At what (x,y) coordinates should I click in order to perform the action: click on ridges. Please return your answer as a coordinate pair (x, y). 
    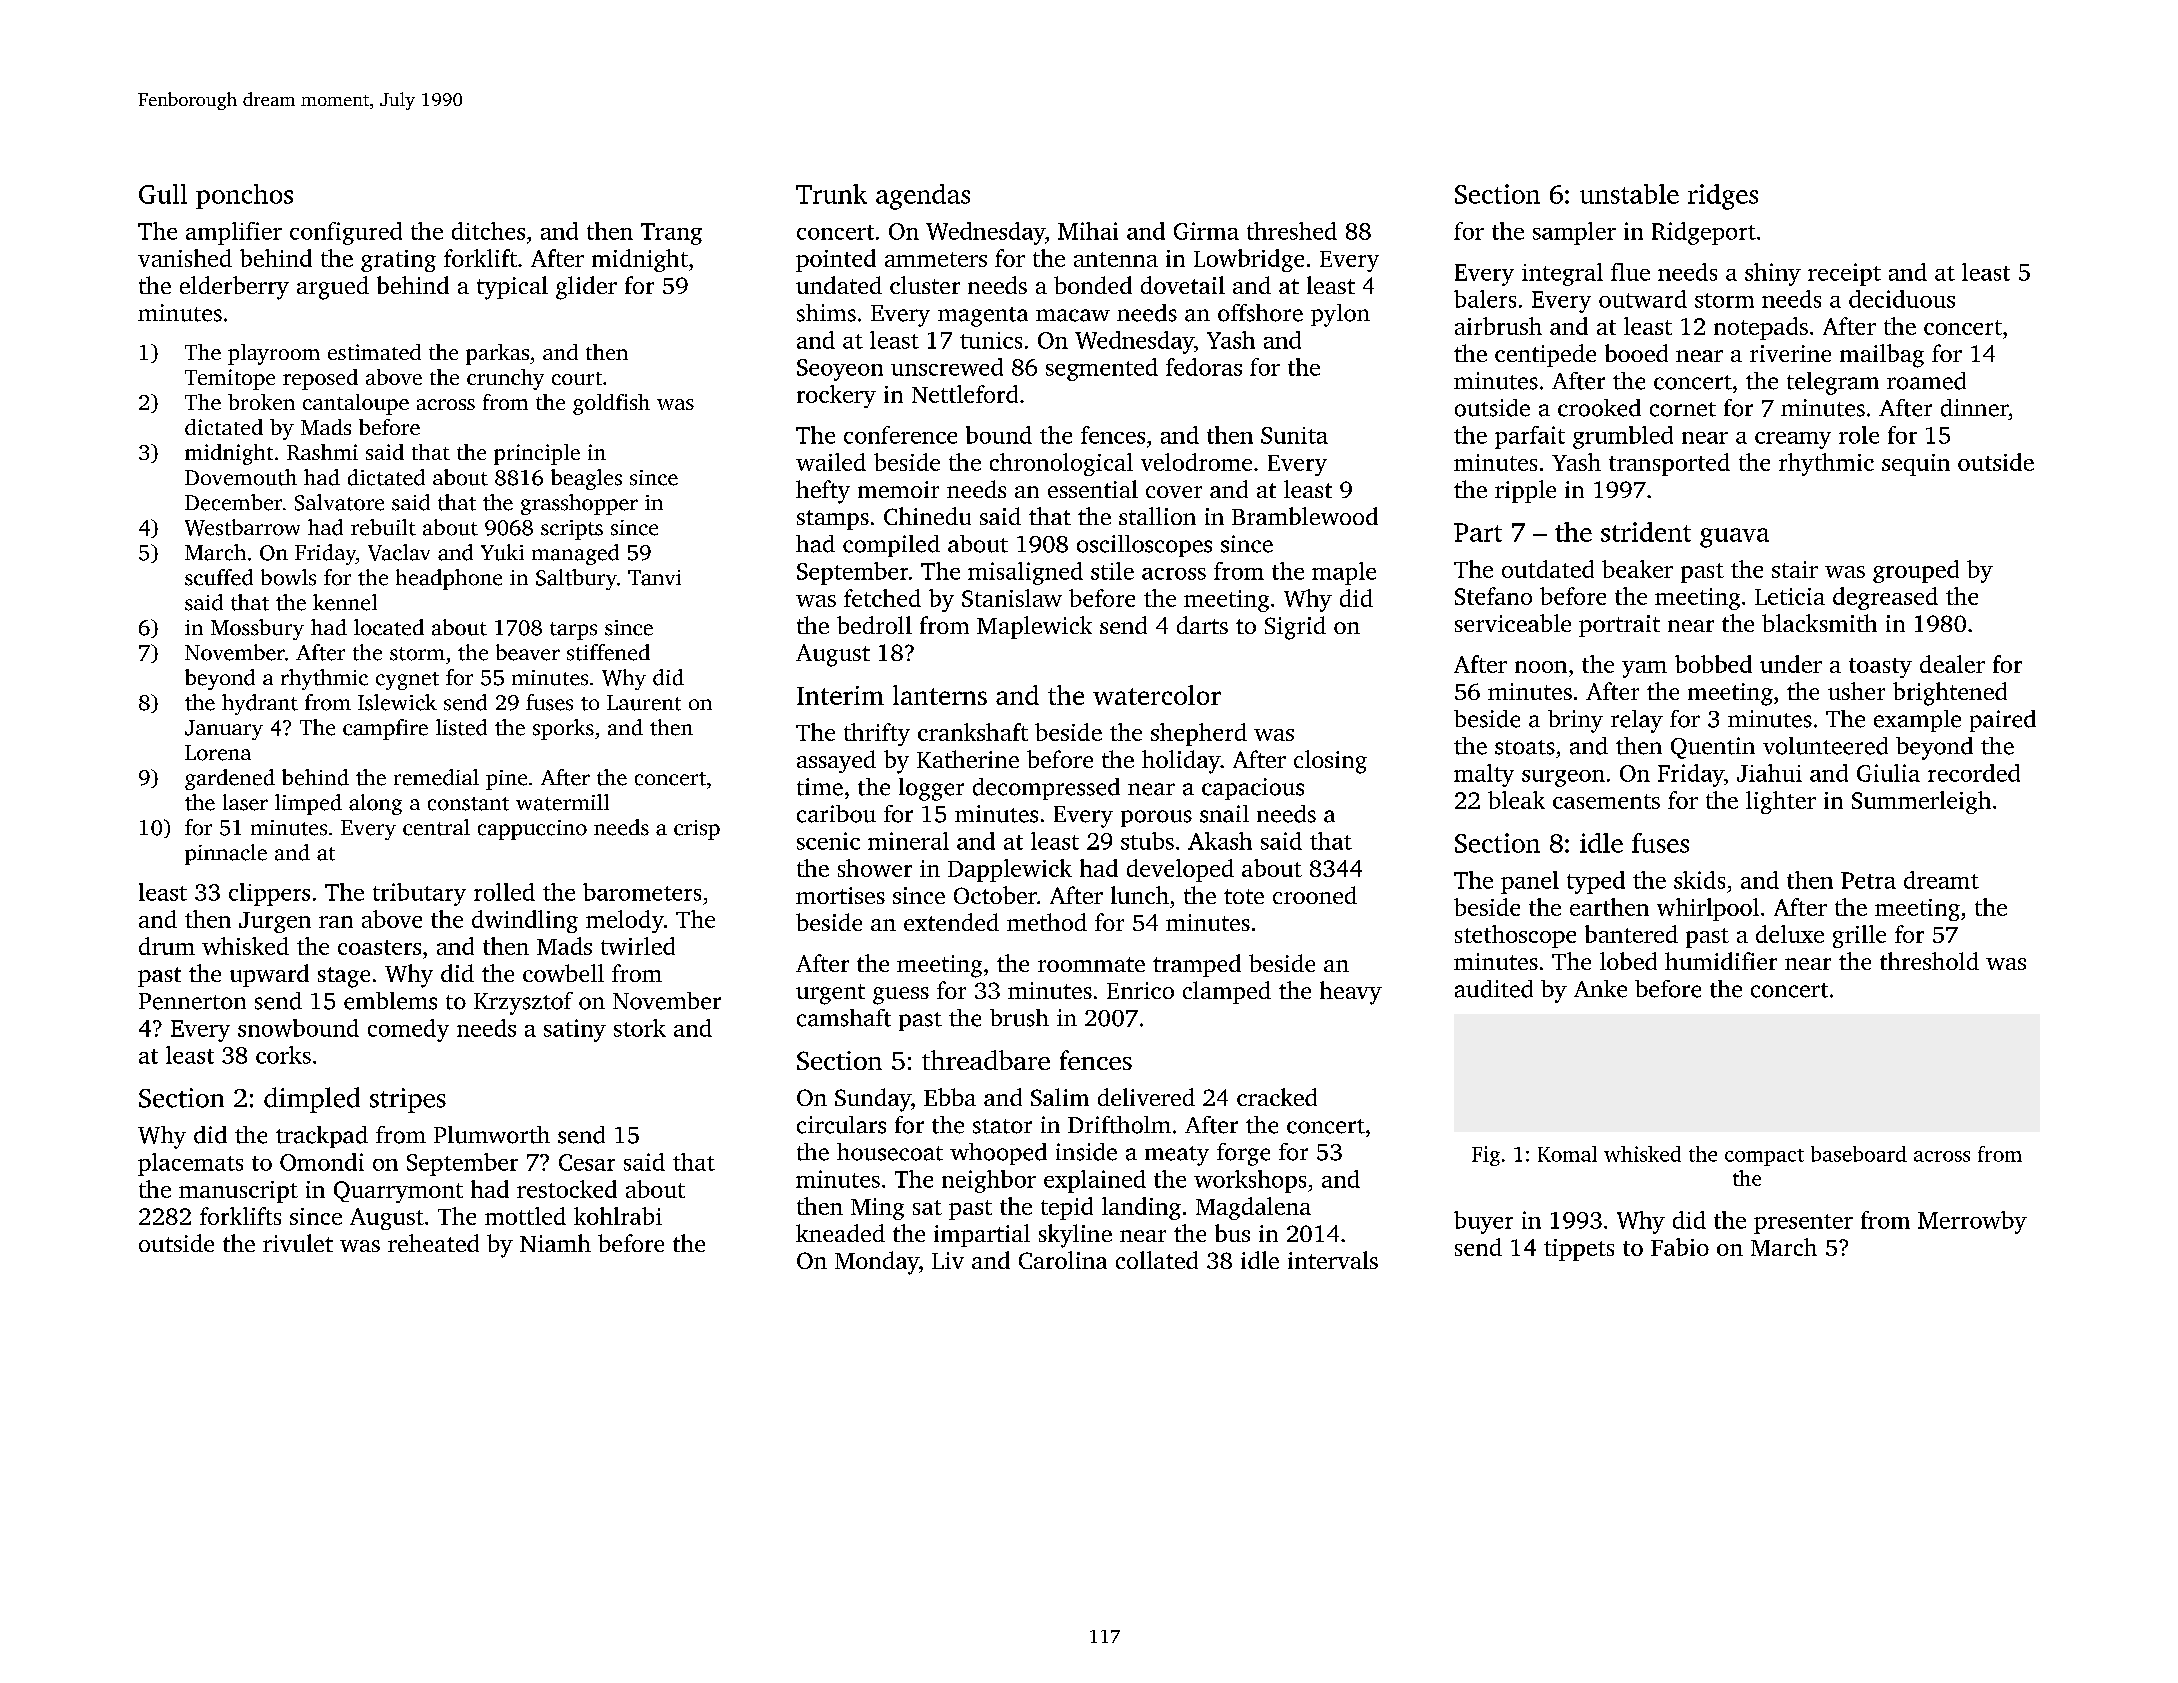
    Looking at the image, I should click on (1723, 197).
